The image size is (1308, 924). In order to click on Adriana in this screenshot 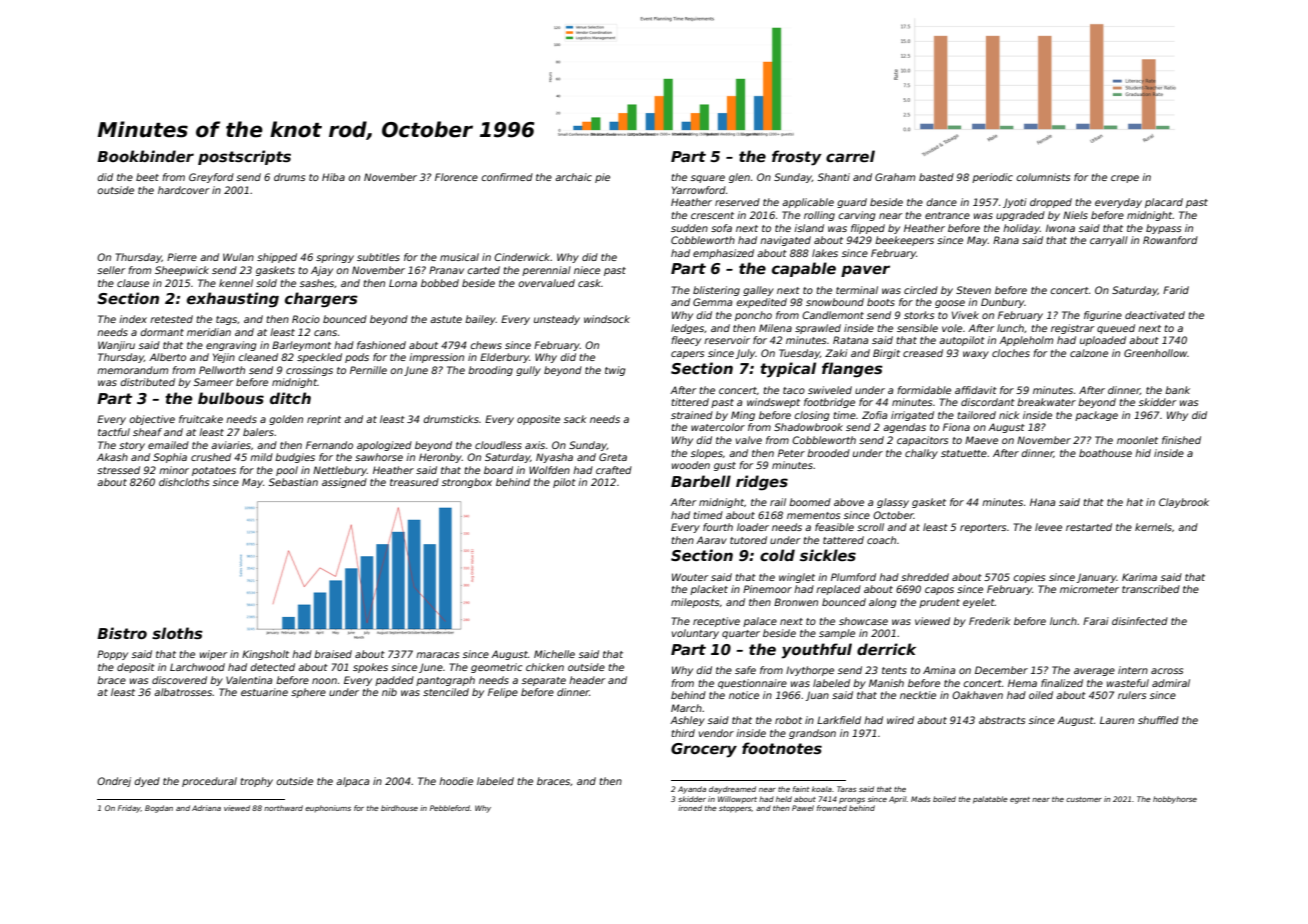, I will do `click(206, 808)`.
